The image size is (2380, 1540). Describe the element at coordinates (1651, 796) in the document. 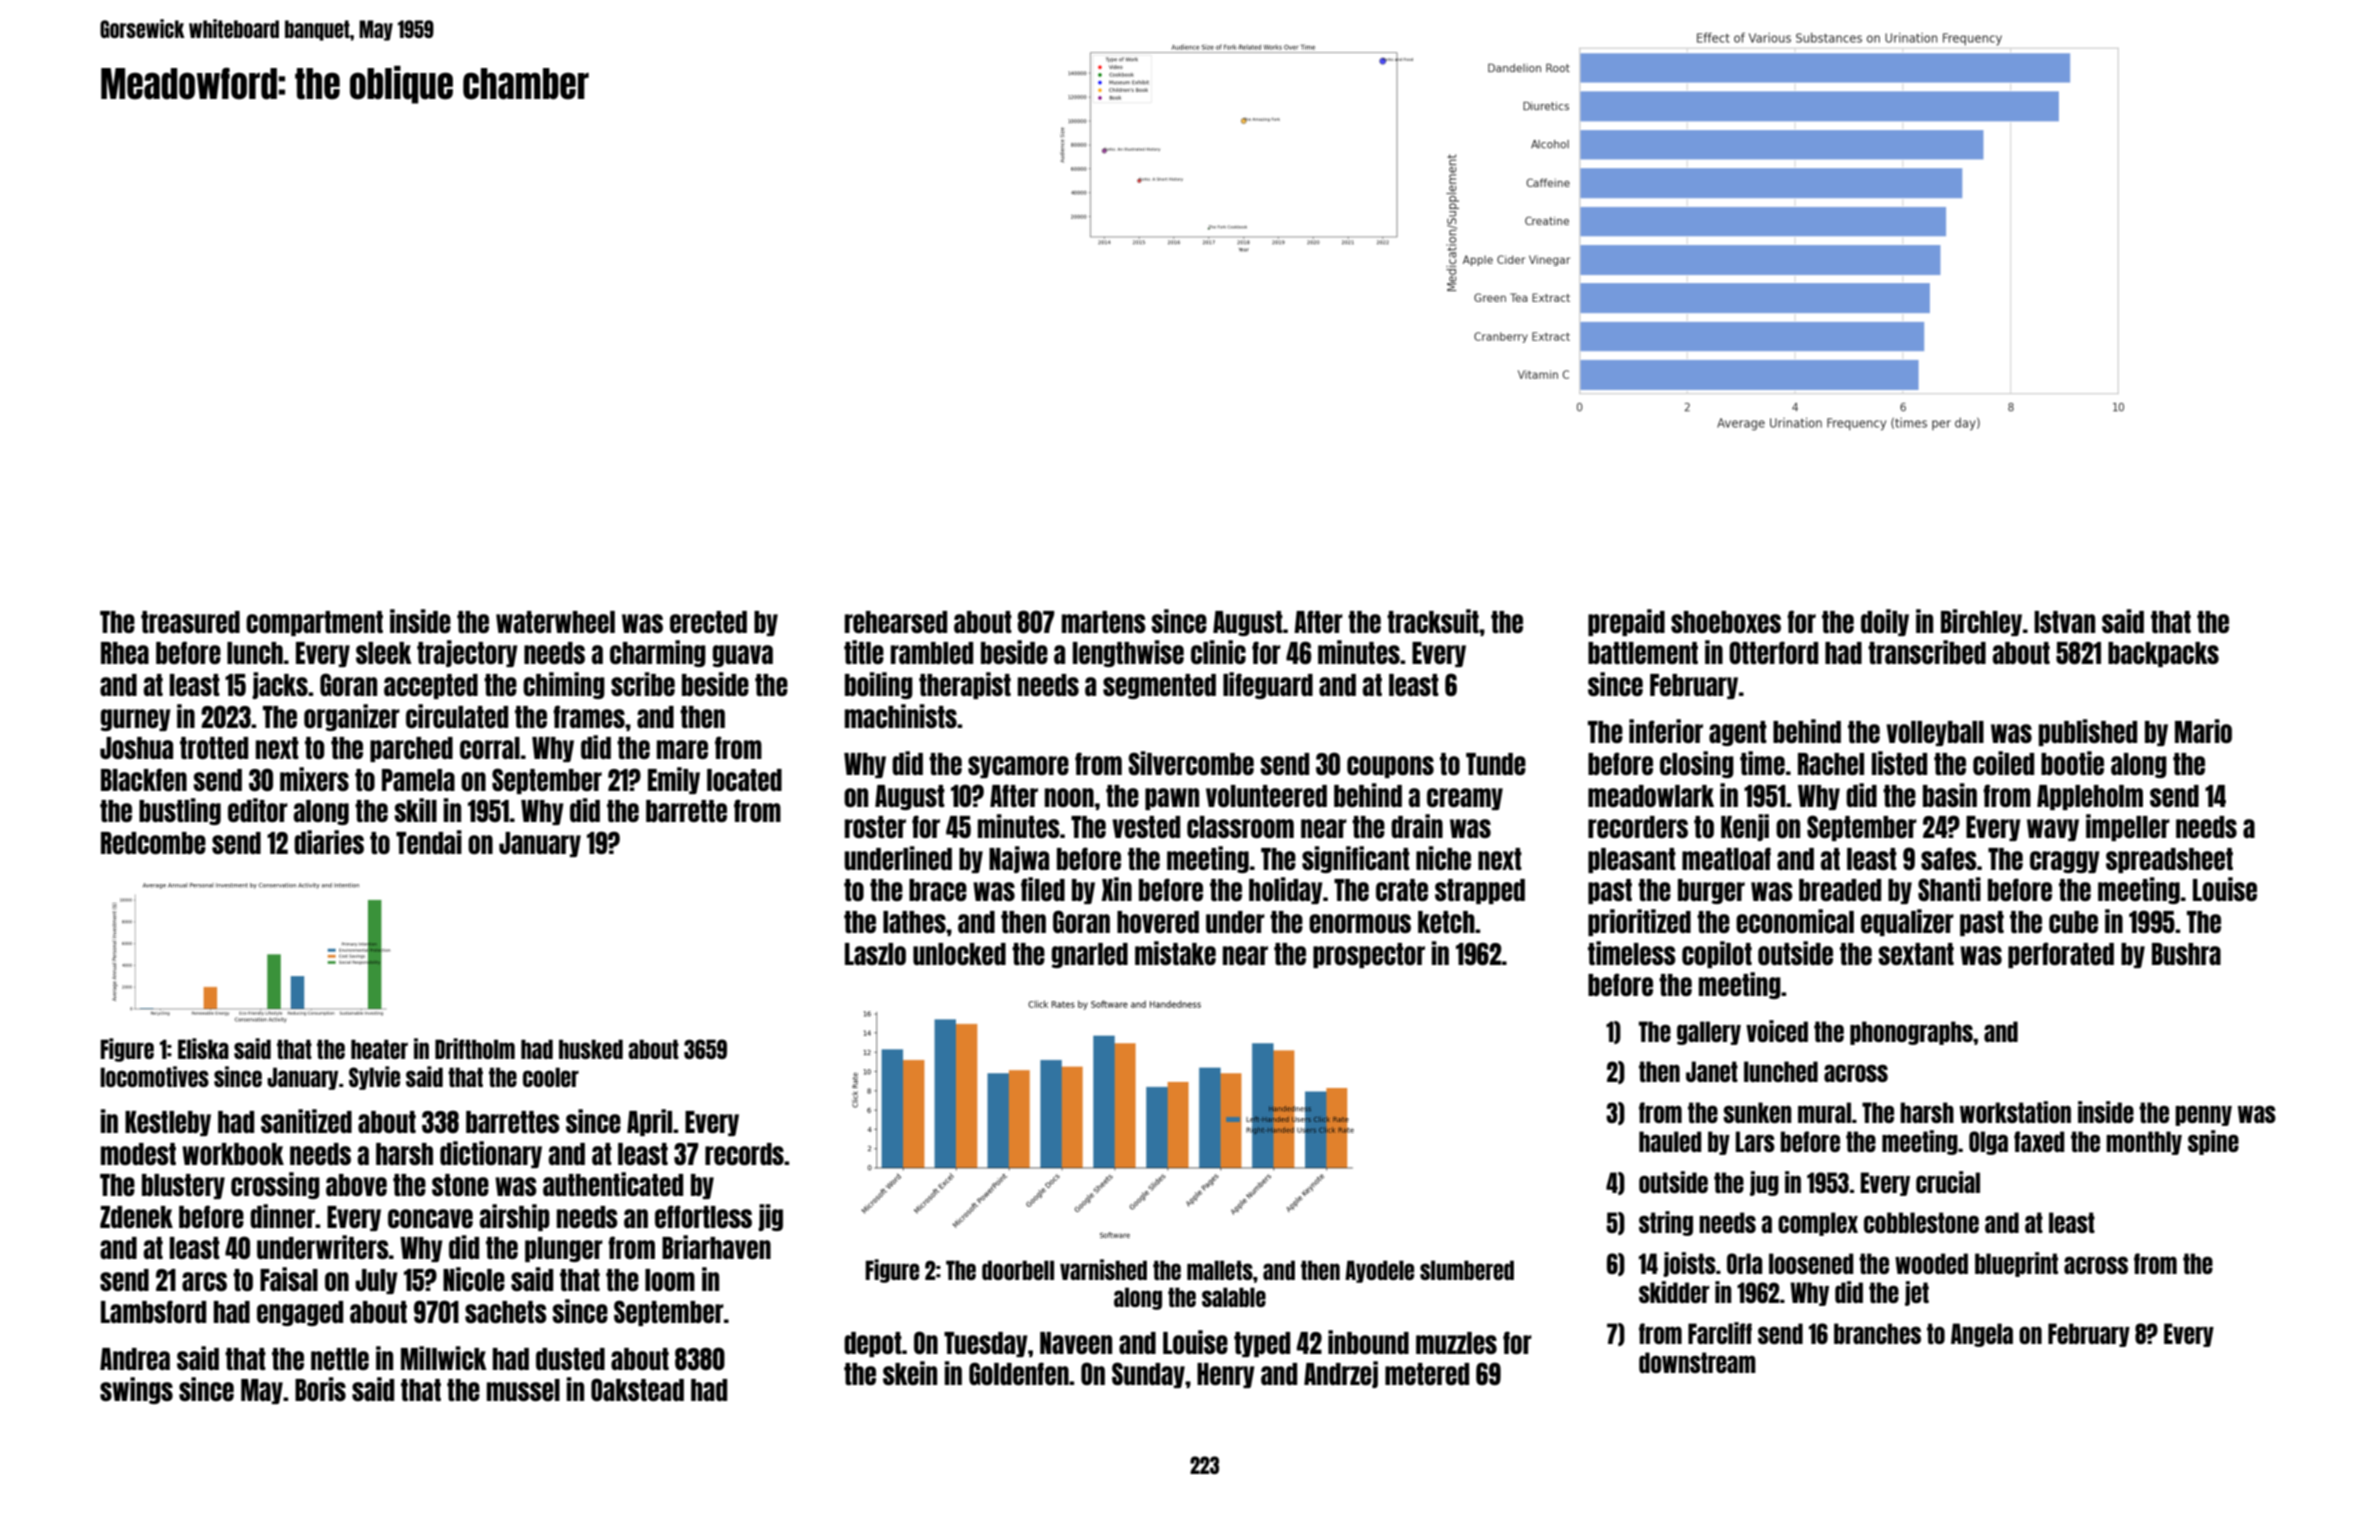

I see `meadowlark` at that location.
